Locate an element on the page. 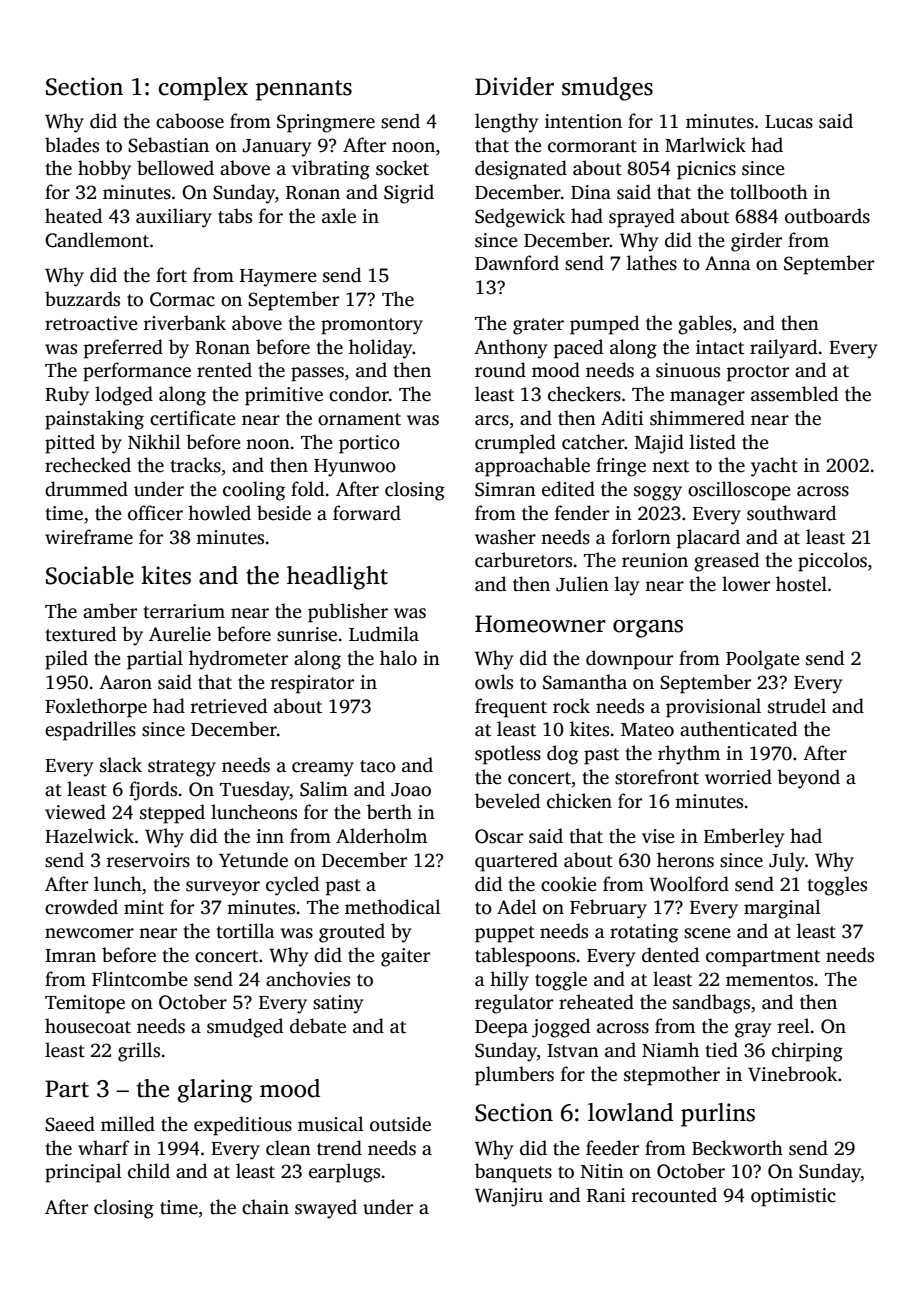 The image size is (924, 1314). beside is located at coordinates (284, 513).
